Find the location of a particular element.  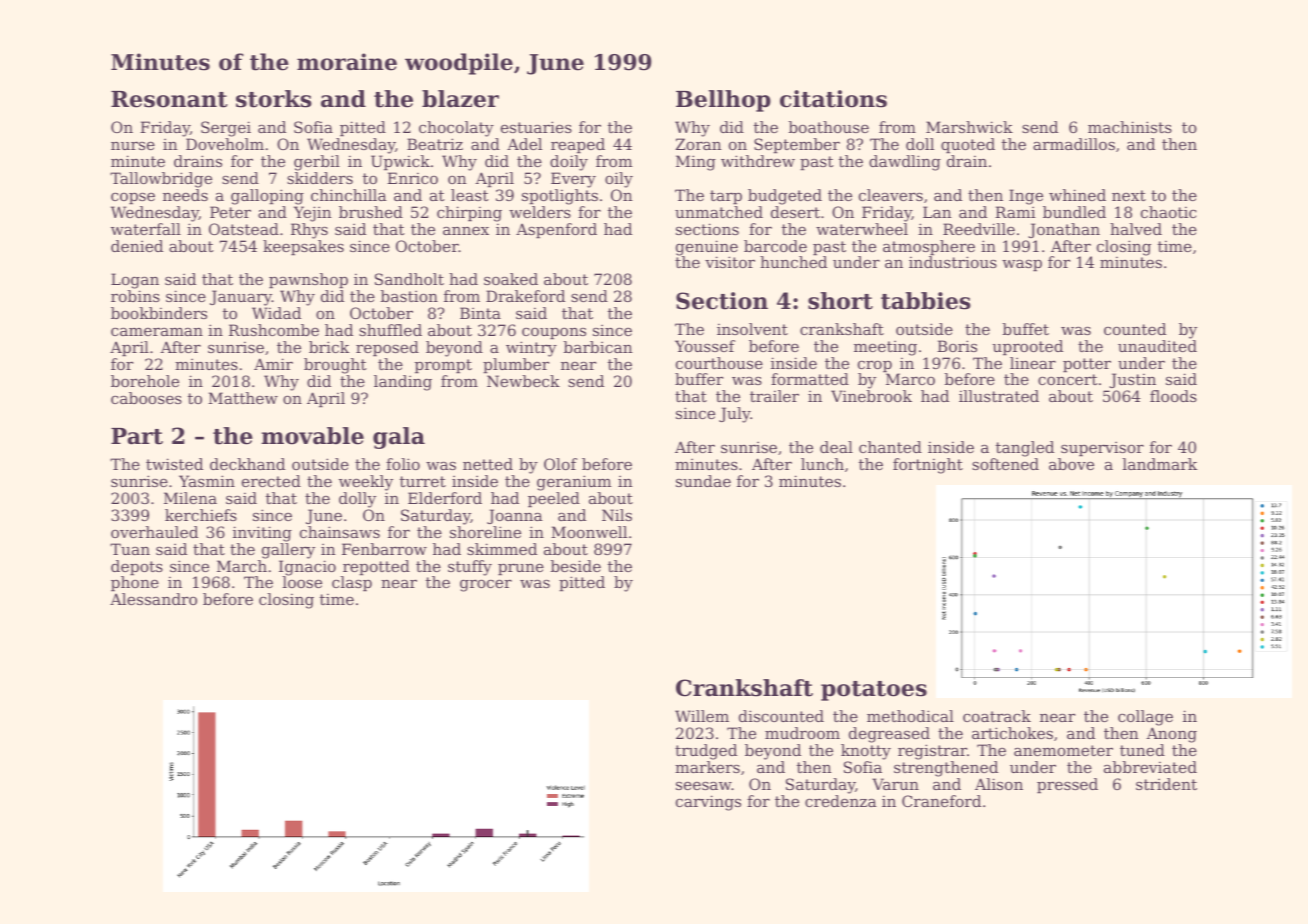

carvings is located at coordinates (708, 803).
